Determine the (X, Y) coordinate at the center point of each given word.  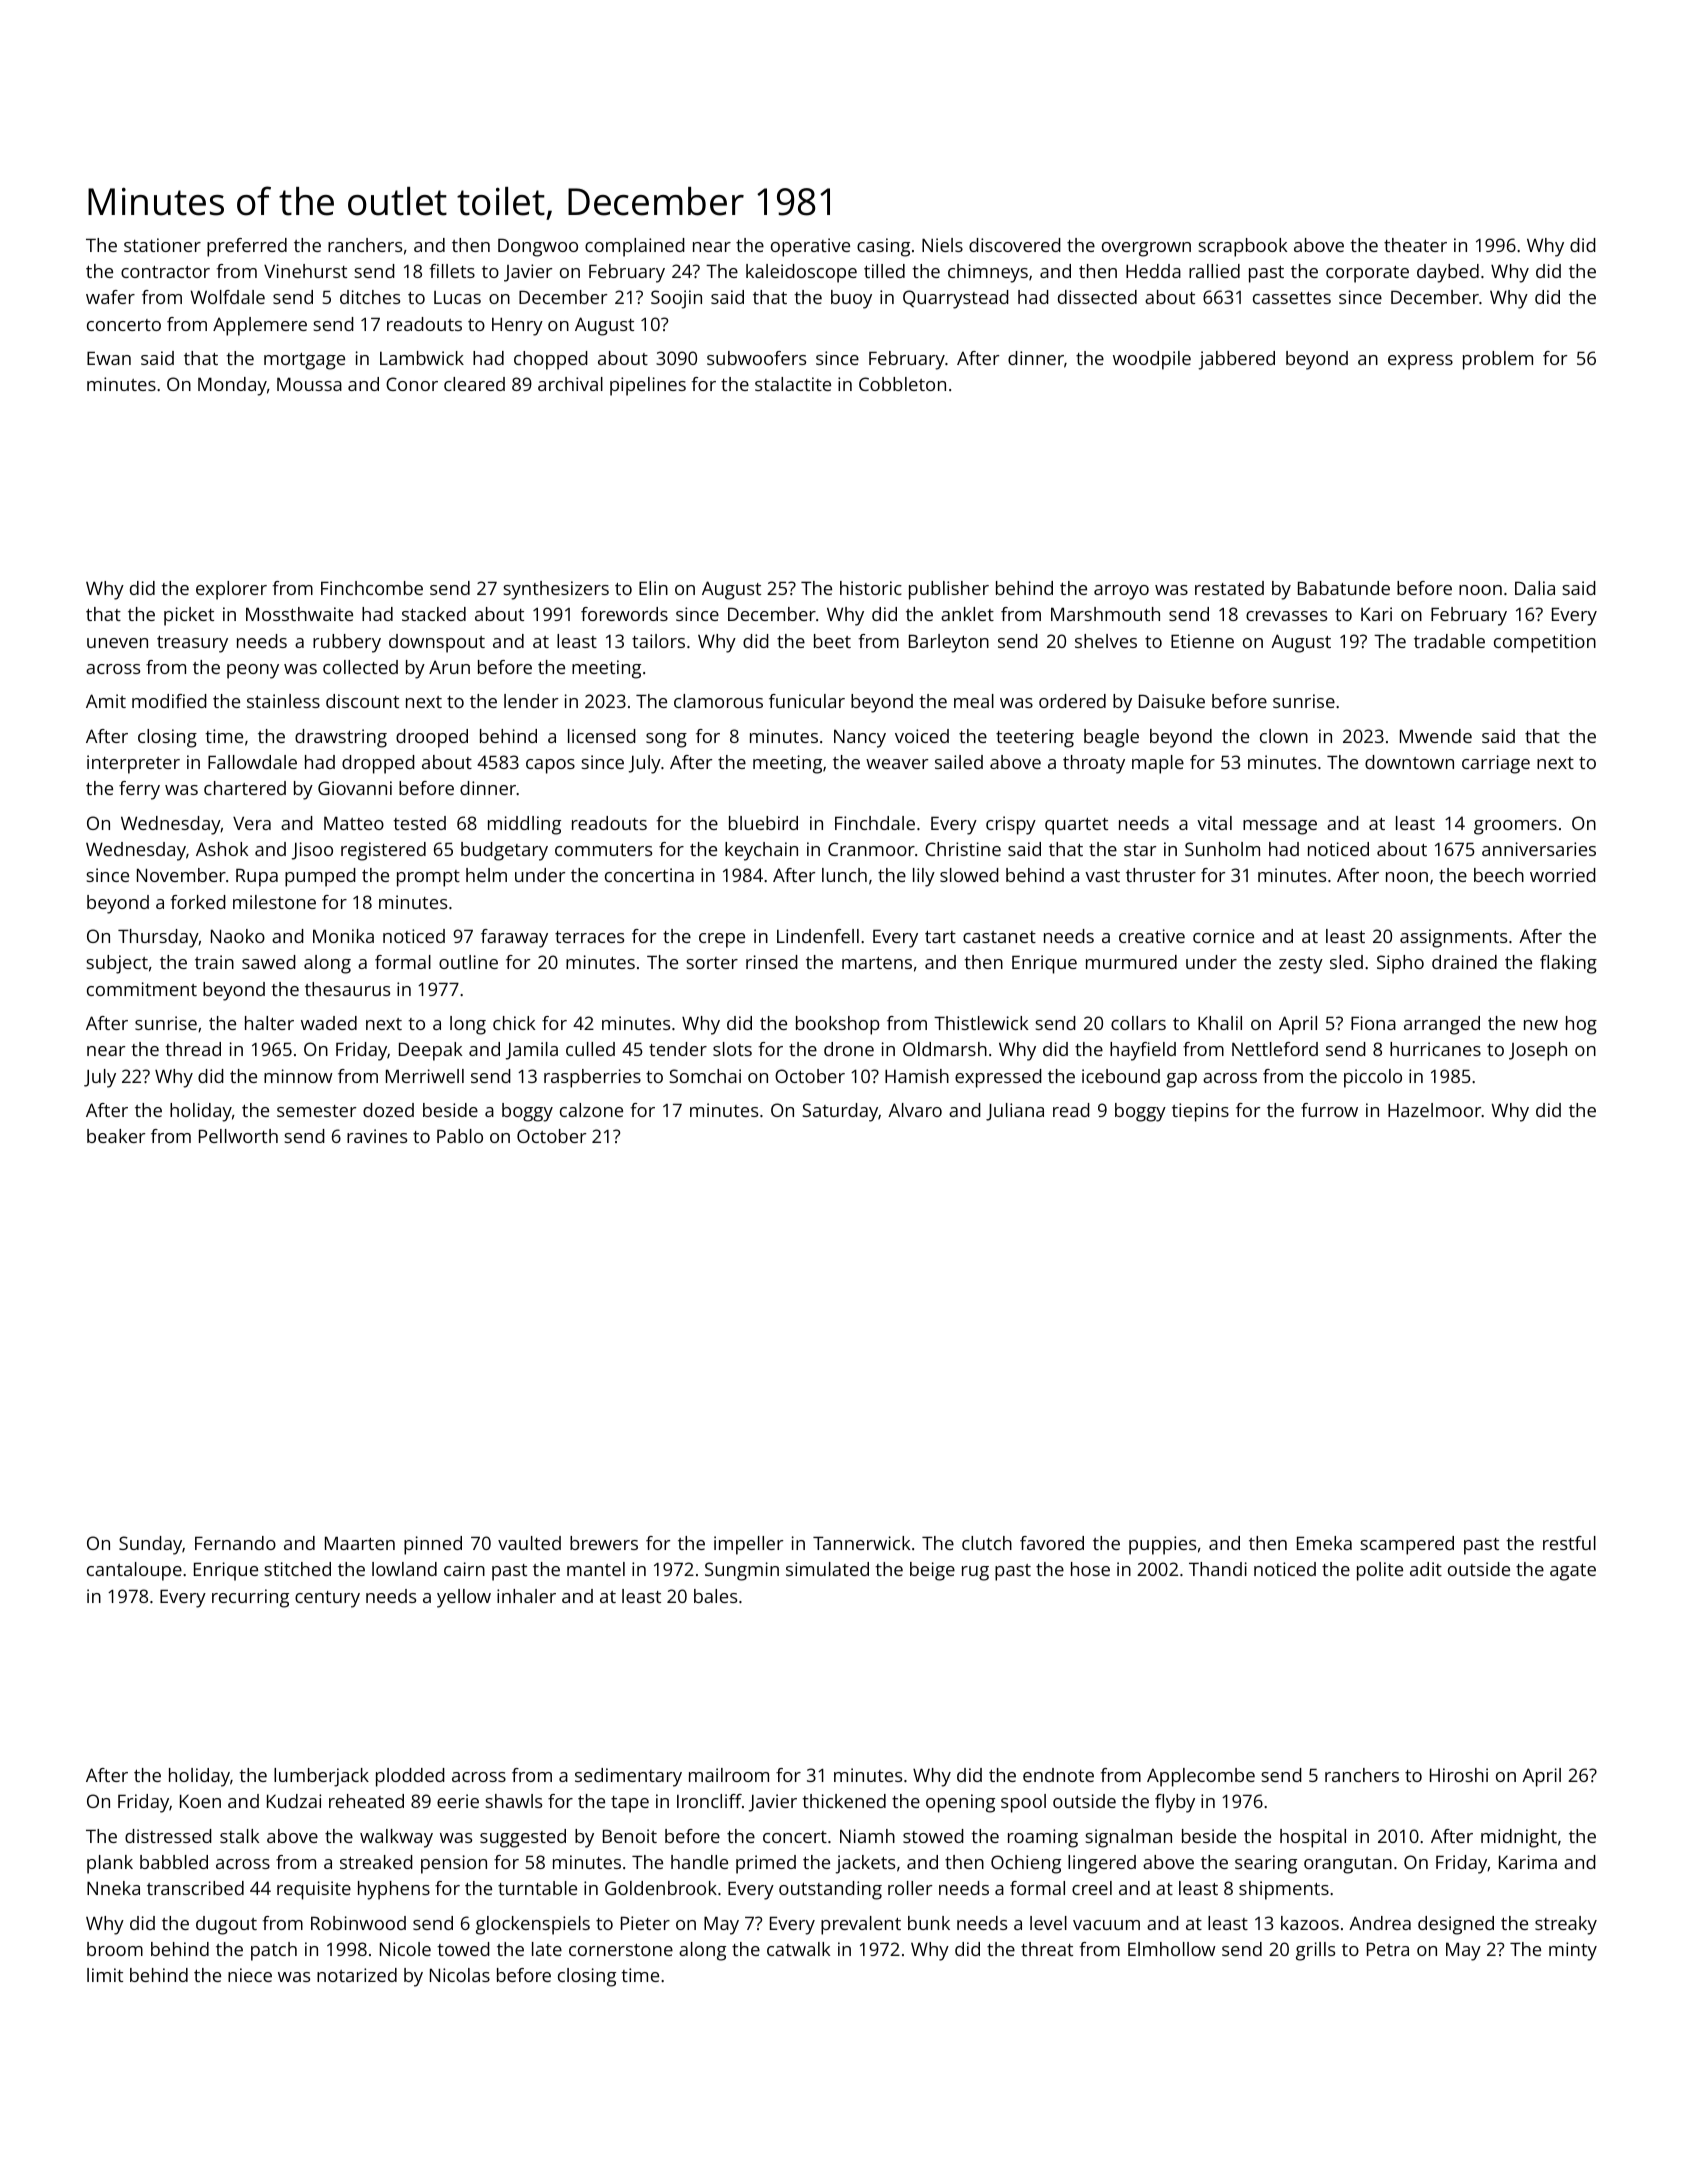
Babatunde (1344, 588)
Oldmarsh (945, 1049)
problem (1498, 360)
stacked (434, 614)
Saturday (840, 1112)
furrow (1329, 1110)
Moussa (309, 384)
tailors (658, 641)
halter (269, 1023)
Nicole (405, 1949)
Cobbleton (902, 384)
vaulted (529, 1543)
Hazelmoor (1435, 1110)
